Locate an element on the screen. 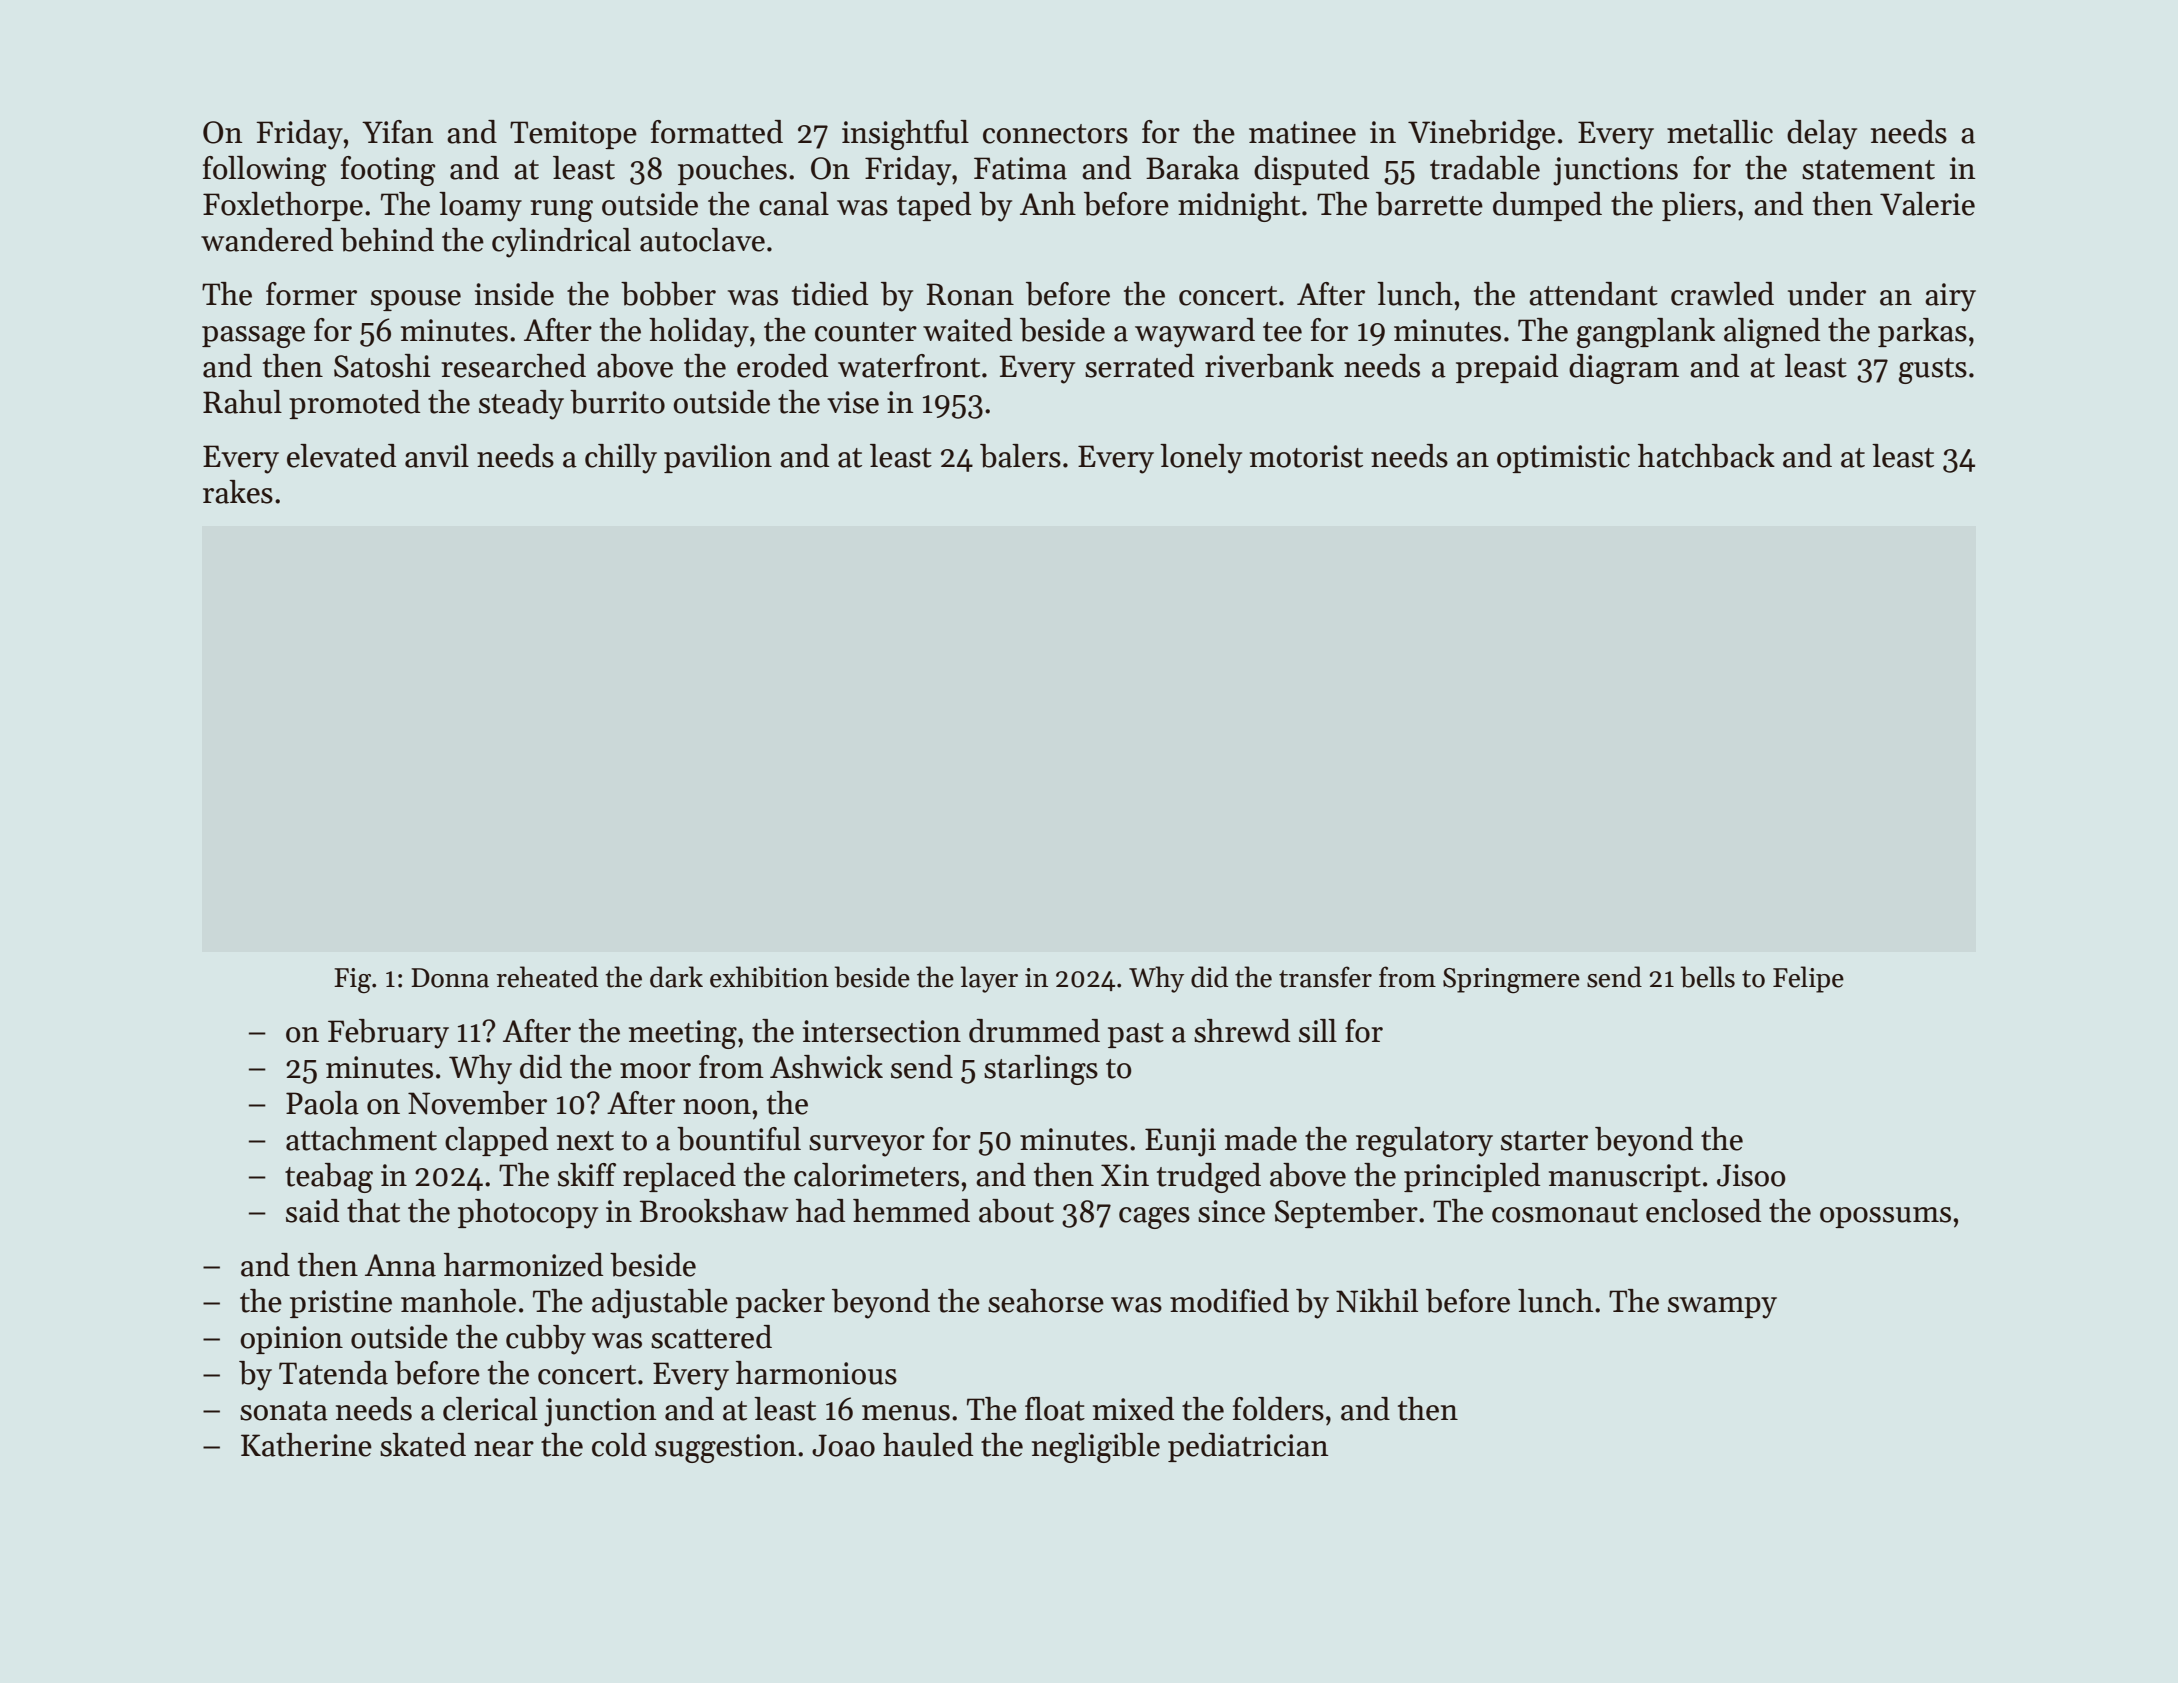  insightful is located at coordinates (905, 135).
